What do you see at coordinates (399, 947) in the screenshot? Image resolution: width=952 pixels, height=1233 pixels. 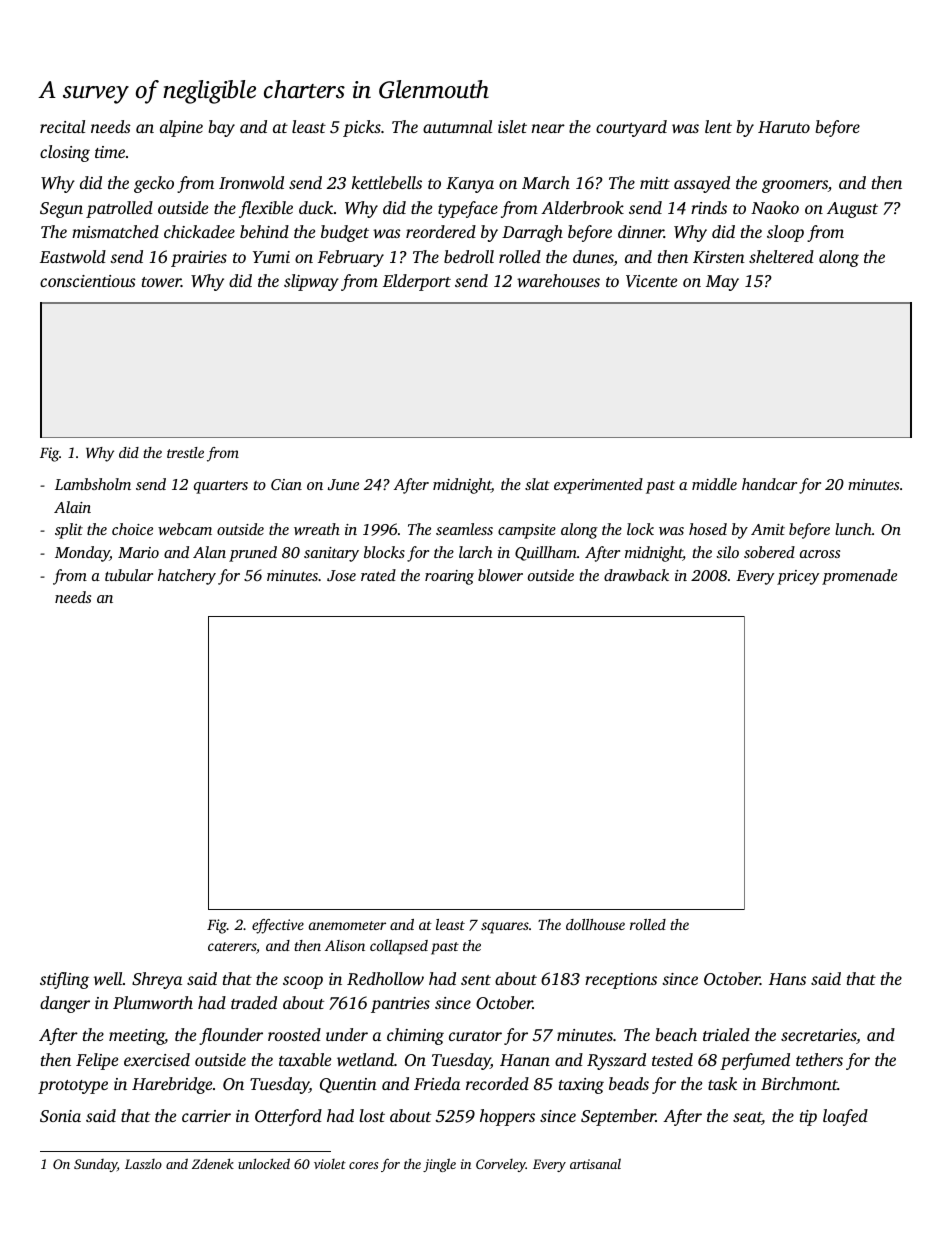 I see `collapsed` at bounding box center [399, 947].
